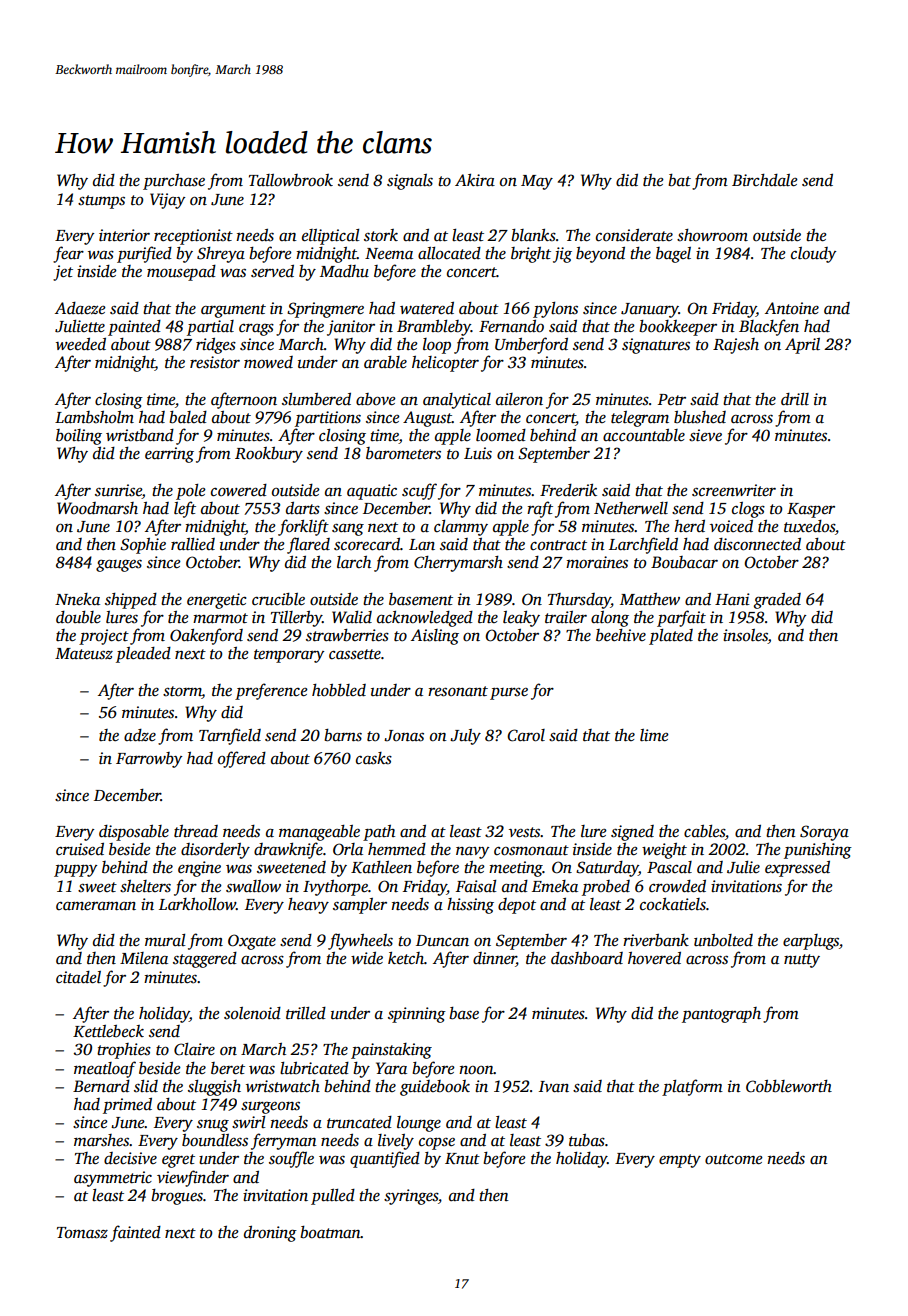 This image has height=1316, width=908. What do you see at coordinates (367, 544) in the image?
I see `scorecard` at bounding box center [367, 544].
